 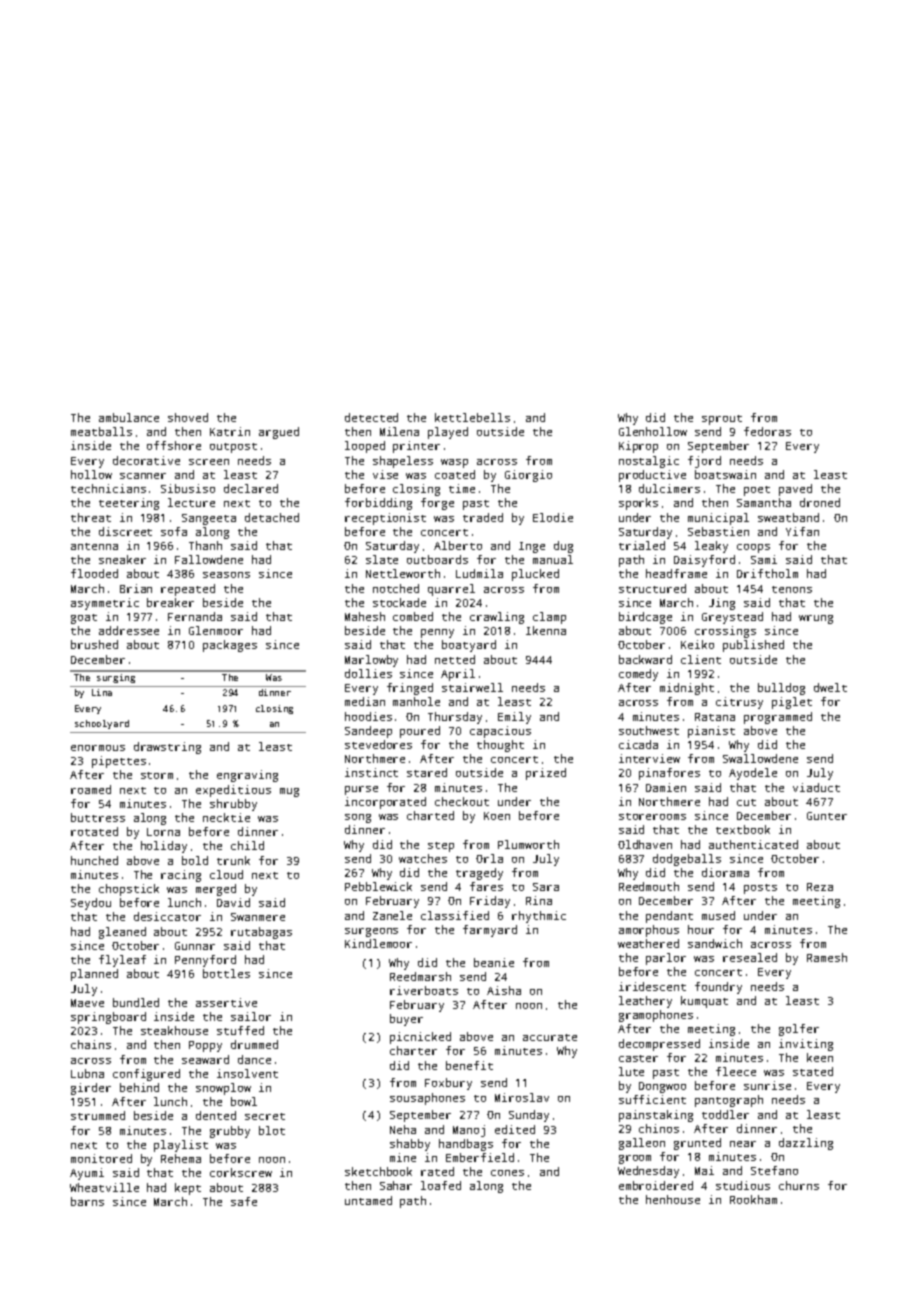 I want to click on threat, so click(x=91, y=517).
